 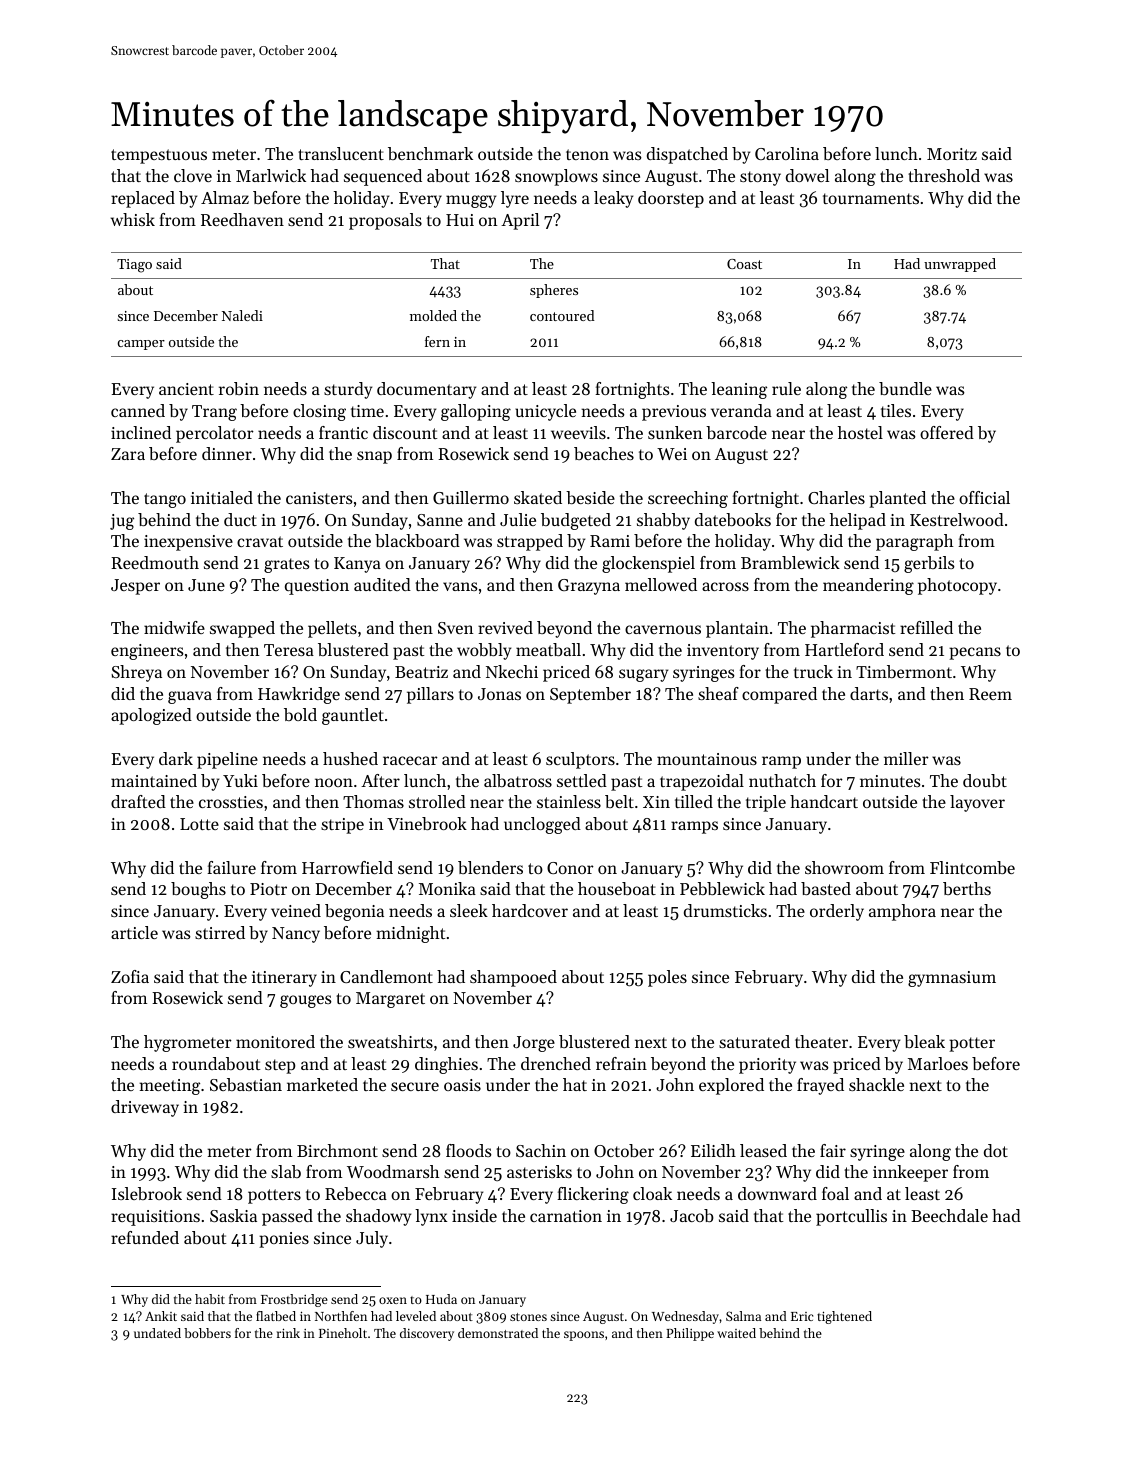 What do you see at coordinates (562, 315) in the screenshot?
I see `contoured` at bounding box center [562, 315].
